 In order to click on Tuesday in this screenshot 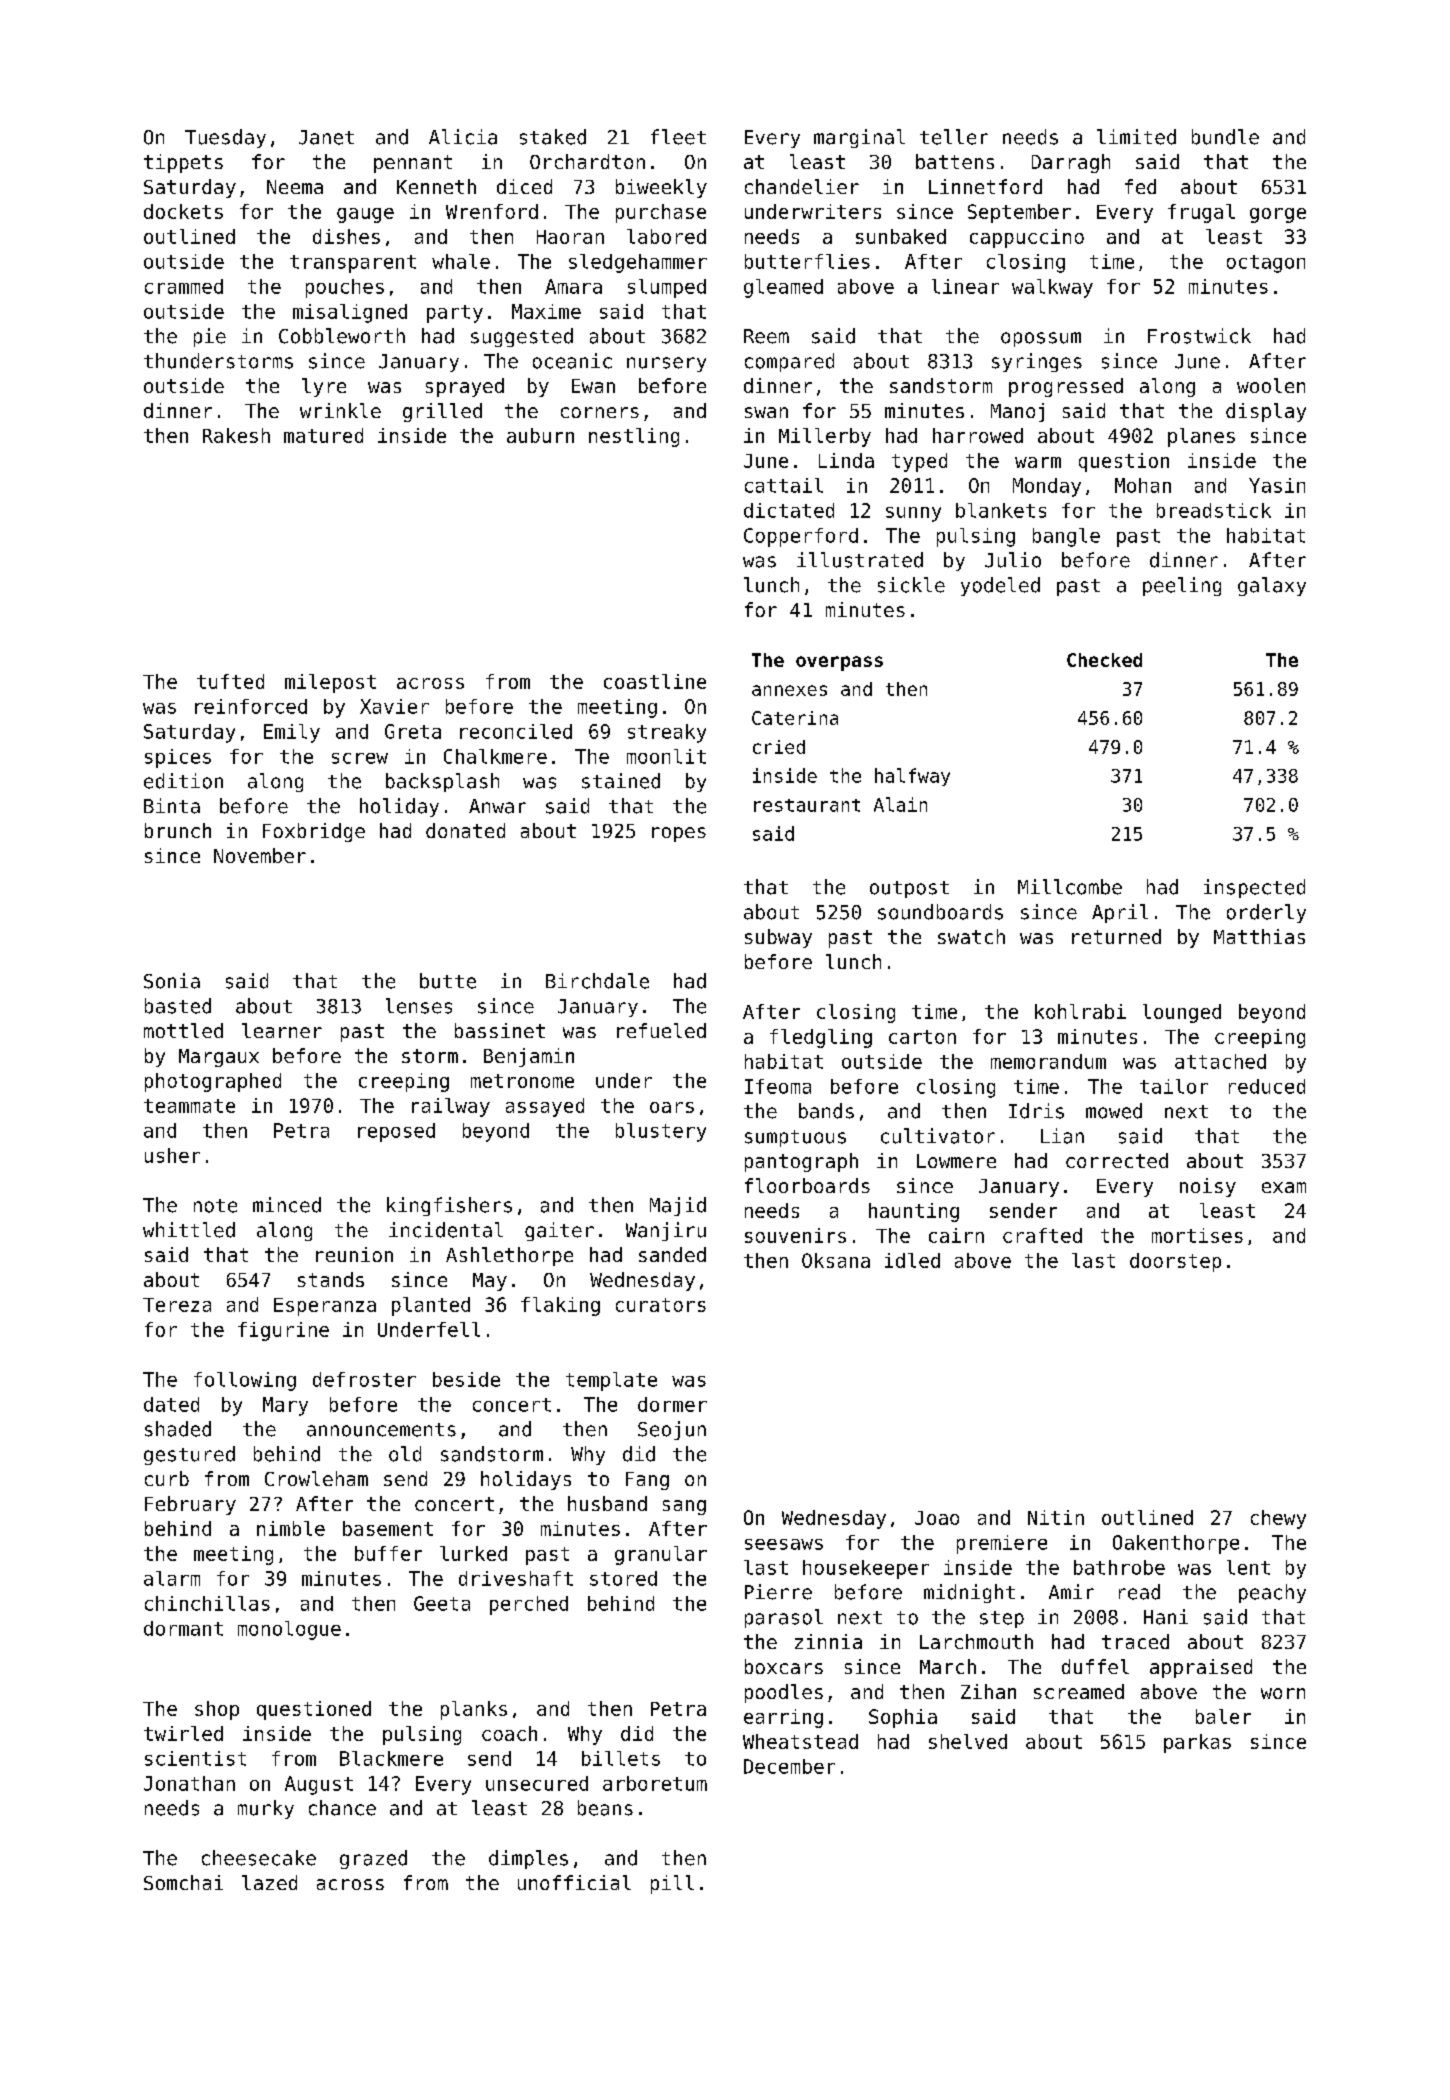, I will do `click(225, 138)`.
